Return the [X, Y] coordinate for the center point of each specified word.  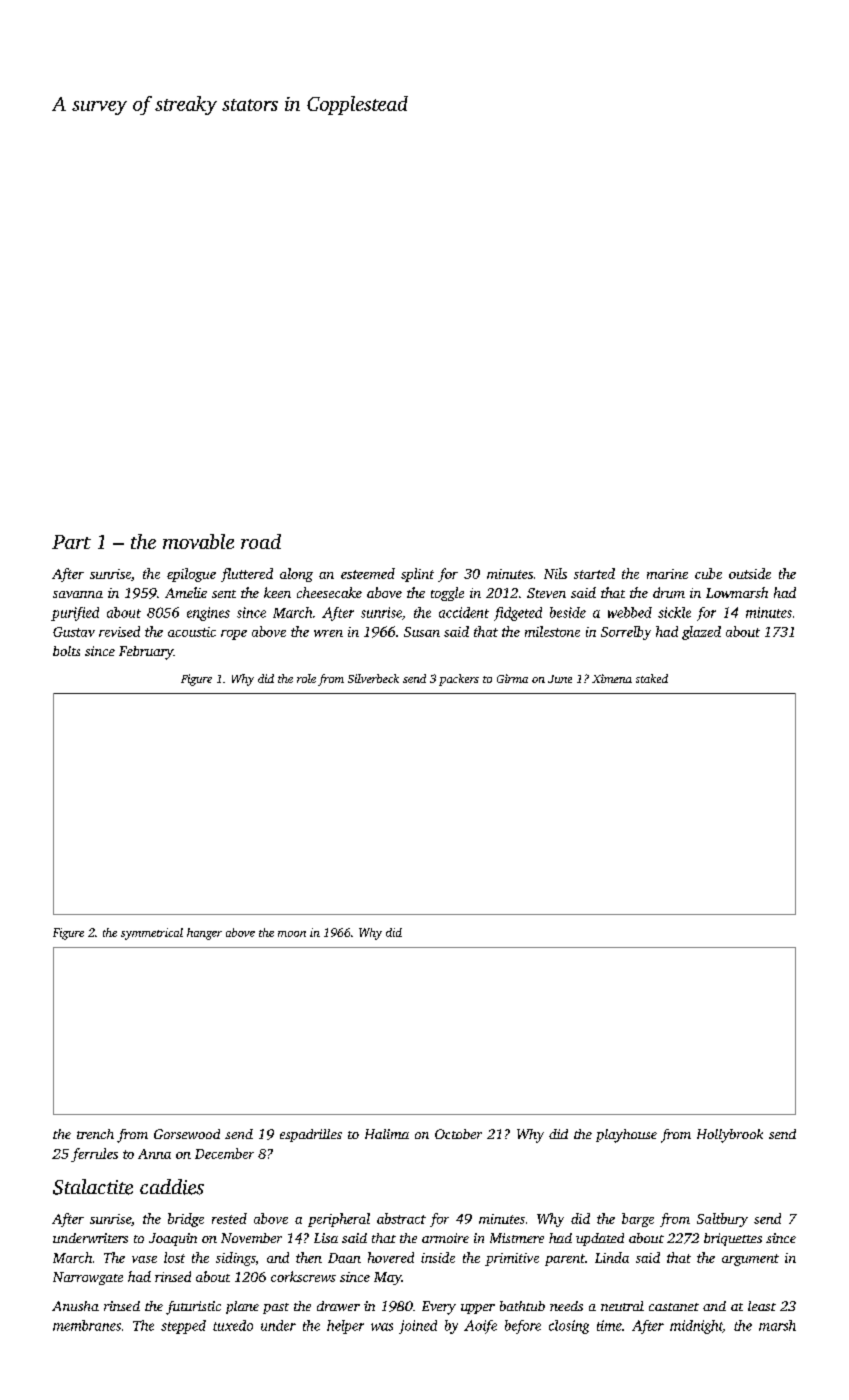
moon [292, 934]
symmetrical [152, 934]
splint [417, 575]
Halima [387, 1134]
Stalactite [93, 1187]
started [594, 573]
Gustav [74, 632]
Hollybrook [730, 1136]
